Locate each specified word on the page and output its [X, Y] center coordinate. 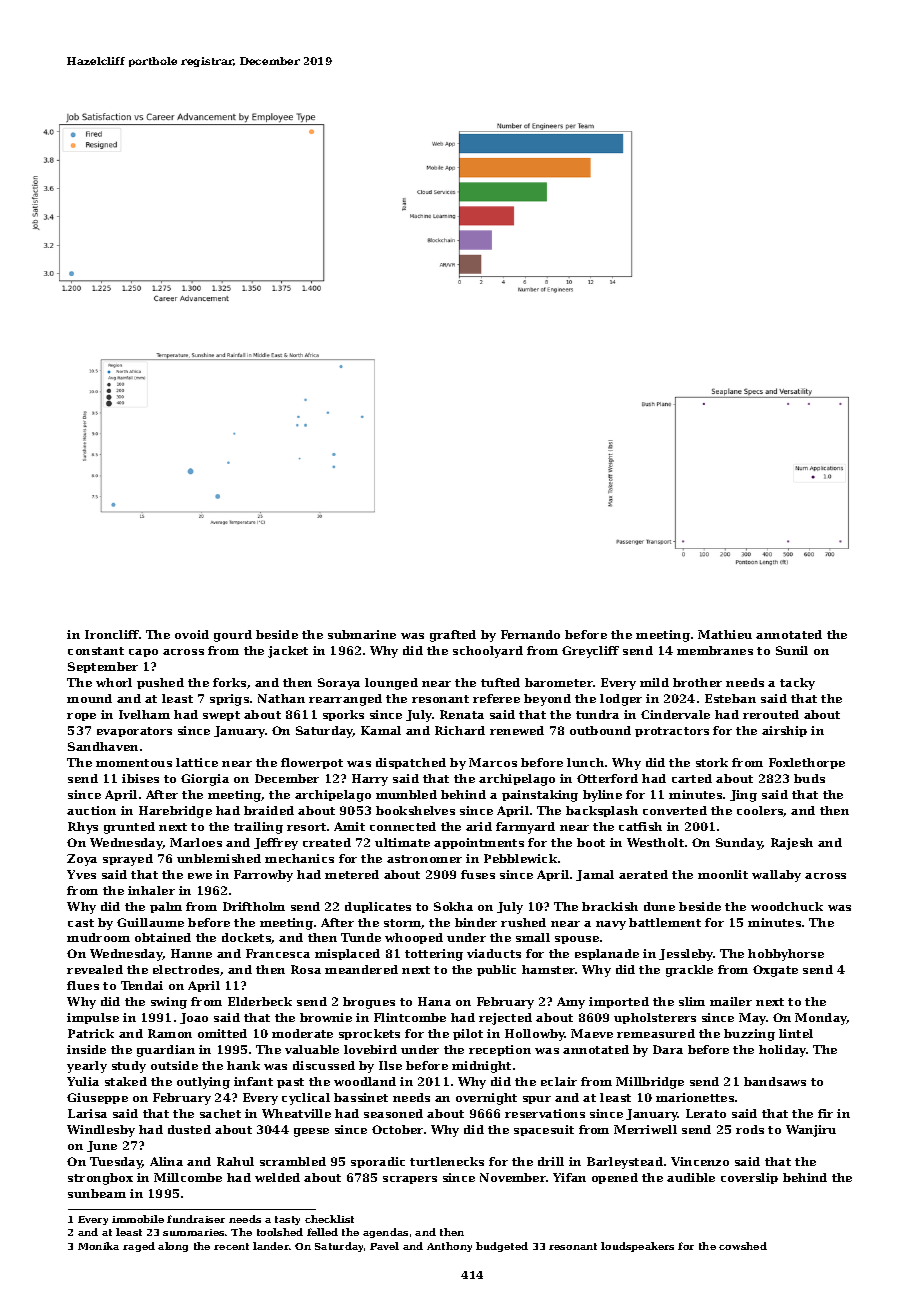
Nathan [281, 698]
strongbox [100, 1179]
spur [537, 1100]
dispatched [411, 763]
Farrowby [263, 876]
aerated [643, 874]
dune [659, 906]
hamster [549, 969]
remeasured [656, 1033]
